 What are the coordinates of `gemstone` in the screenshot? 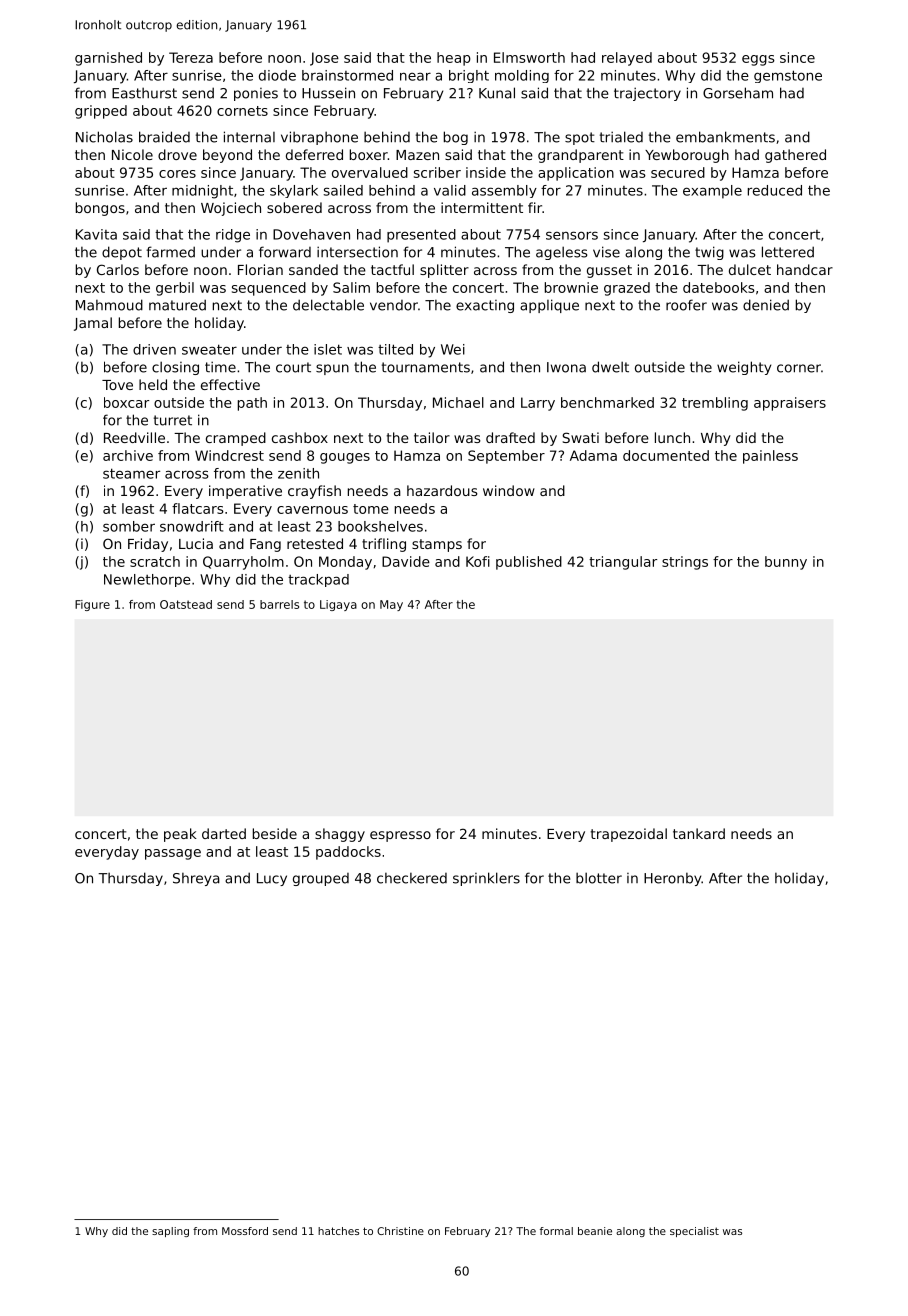 It's located at (788, 76).
